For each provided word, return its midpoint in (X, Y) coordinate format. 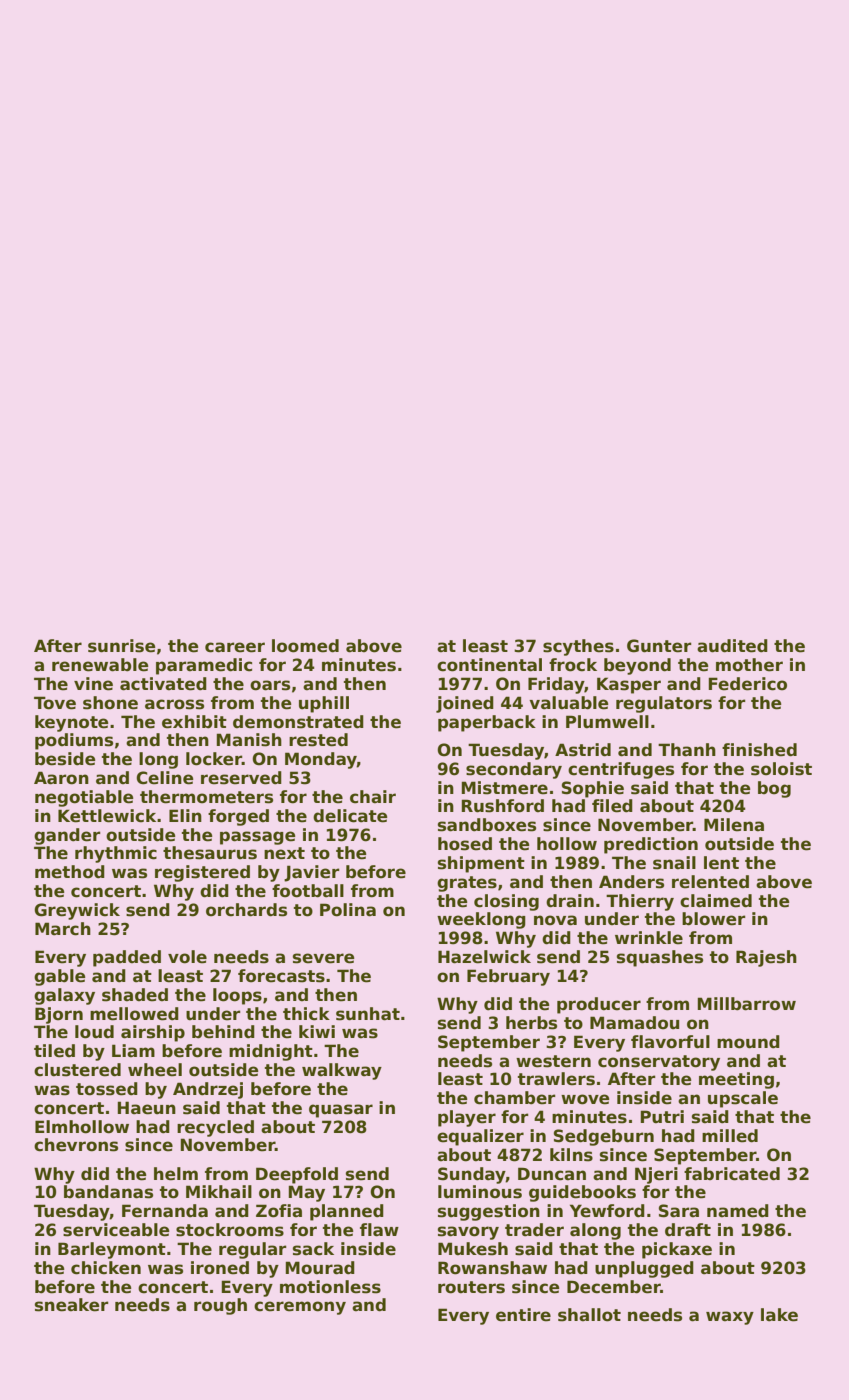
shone (110, 703)
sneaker (72, 1305)
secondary (514, 770)
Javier (312, 873)
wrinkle (649, 938)
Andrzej (208, 1090)
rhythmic (116, 854)
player (467, 1118)
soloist (781, 769)
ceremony (300, 1308)
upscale (743, 1099)
